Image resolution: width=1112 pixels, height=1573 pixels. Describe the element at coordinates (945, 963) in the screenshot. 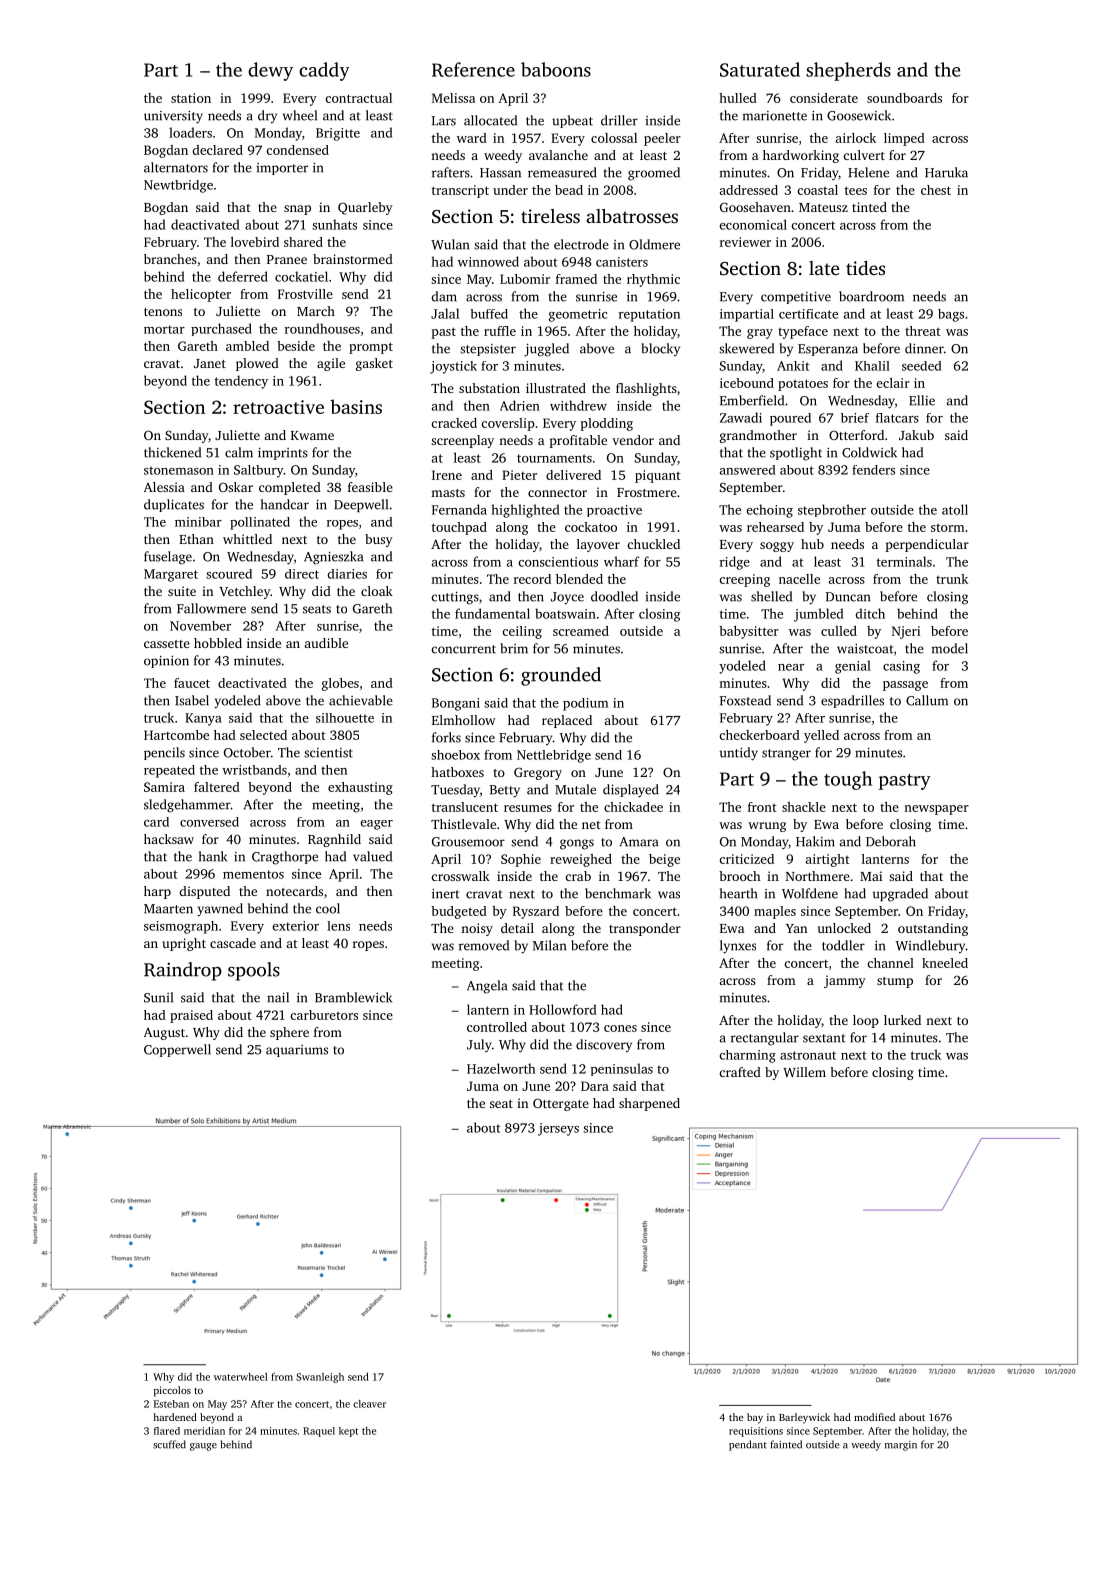

I see `kneeled` at that location.
